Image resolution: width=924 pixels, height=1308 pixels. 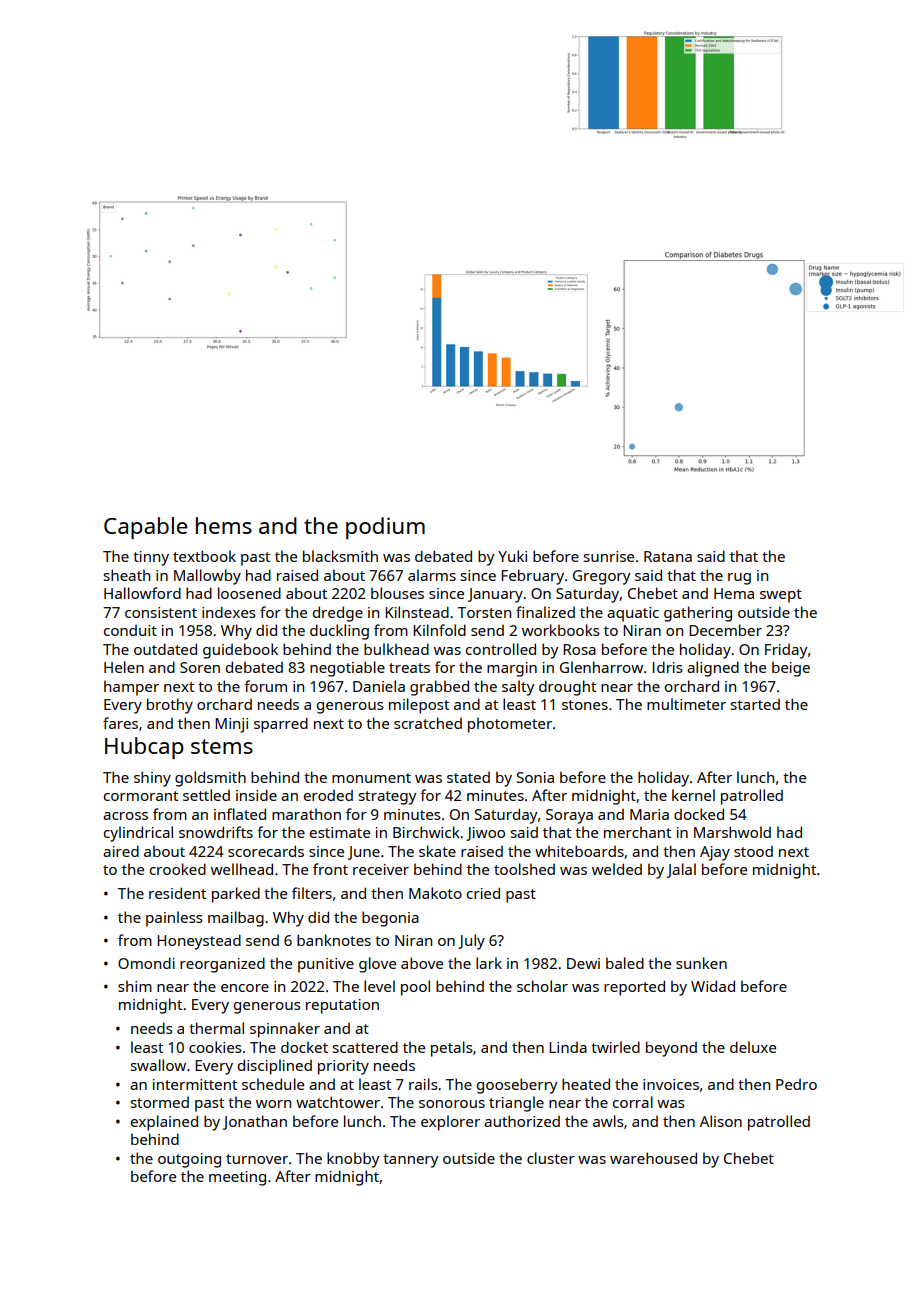 I want to click on scholar, so click(x=542, y=986).
